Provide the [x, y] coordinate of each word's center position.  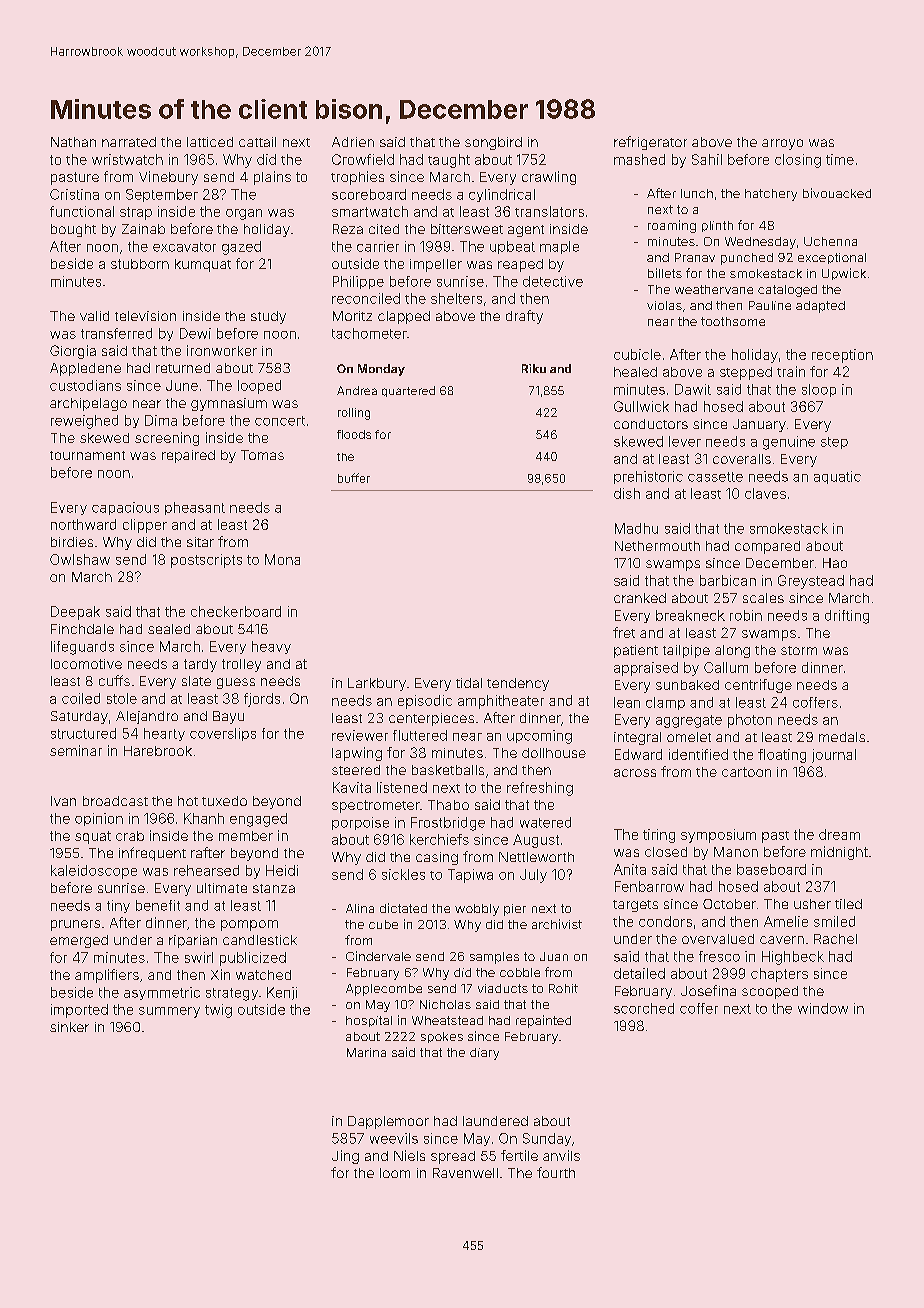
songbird [493, 143]
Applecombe [384, 990]
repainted [543, 1021]
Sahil [707, 159]
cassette [715, 477]
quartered [408, 391]
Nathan [73, 142]
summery [169, 1012]
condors [665, 921]
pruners [75, 925]
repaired [188, 456]
